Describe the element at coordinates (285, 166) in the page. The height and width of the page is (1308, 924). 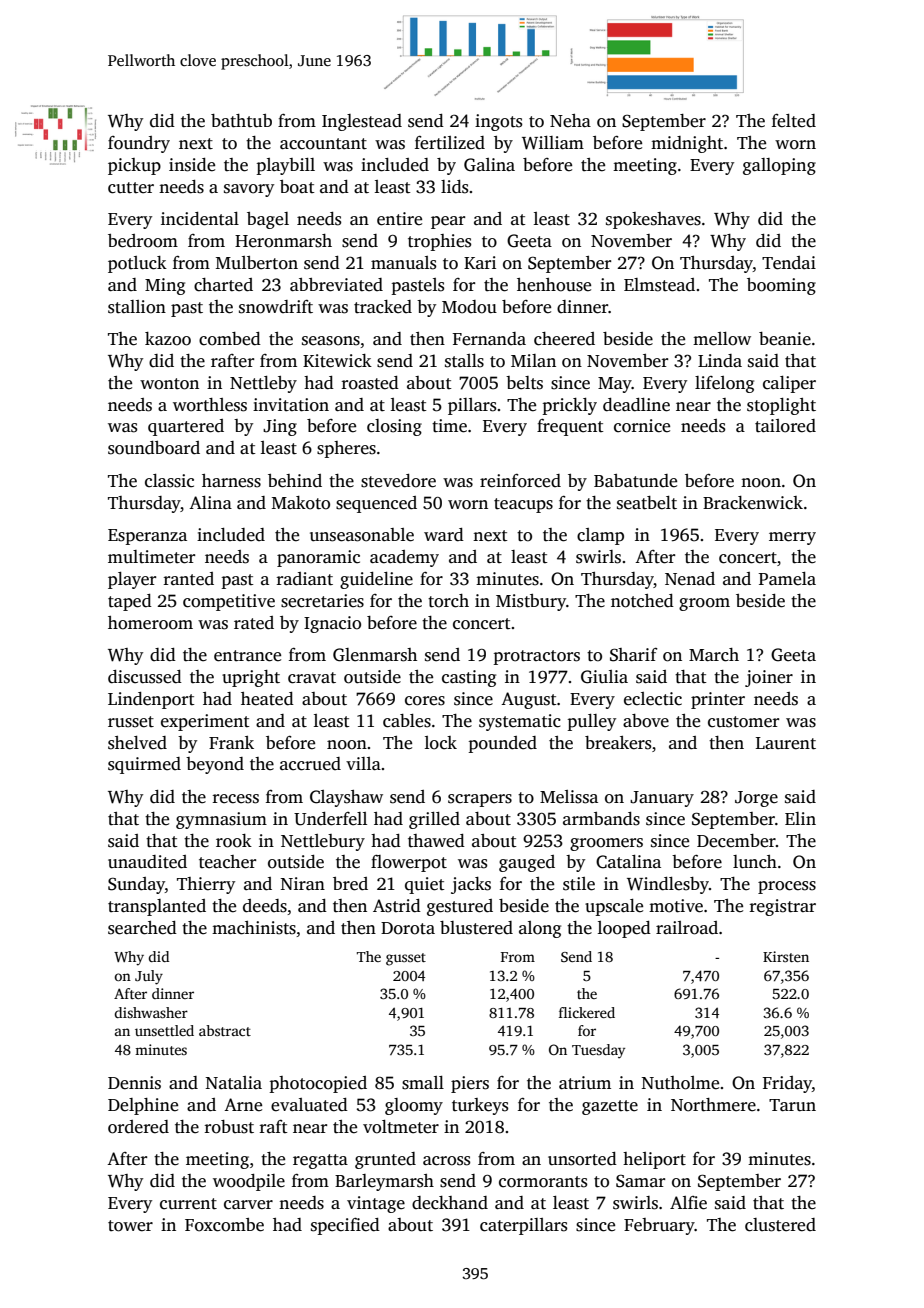
I see `playbill` at that location.
